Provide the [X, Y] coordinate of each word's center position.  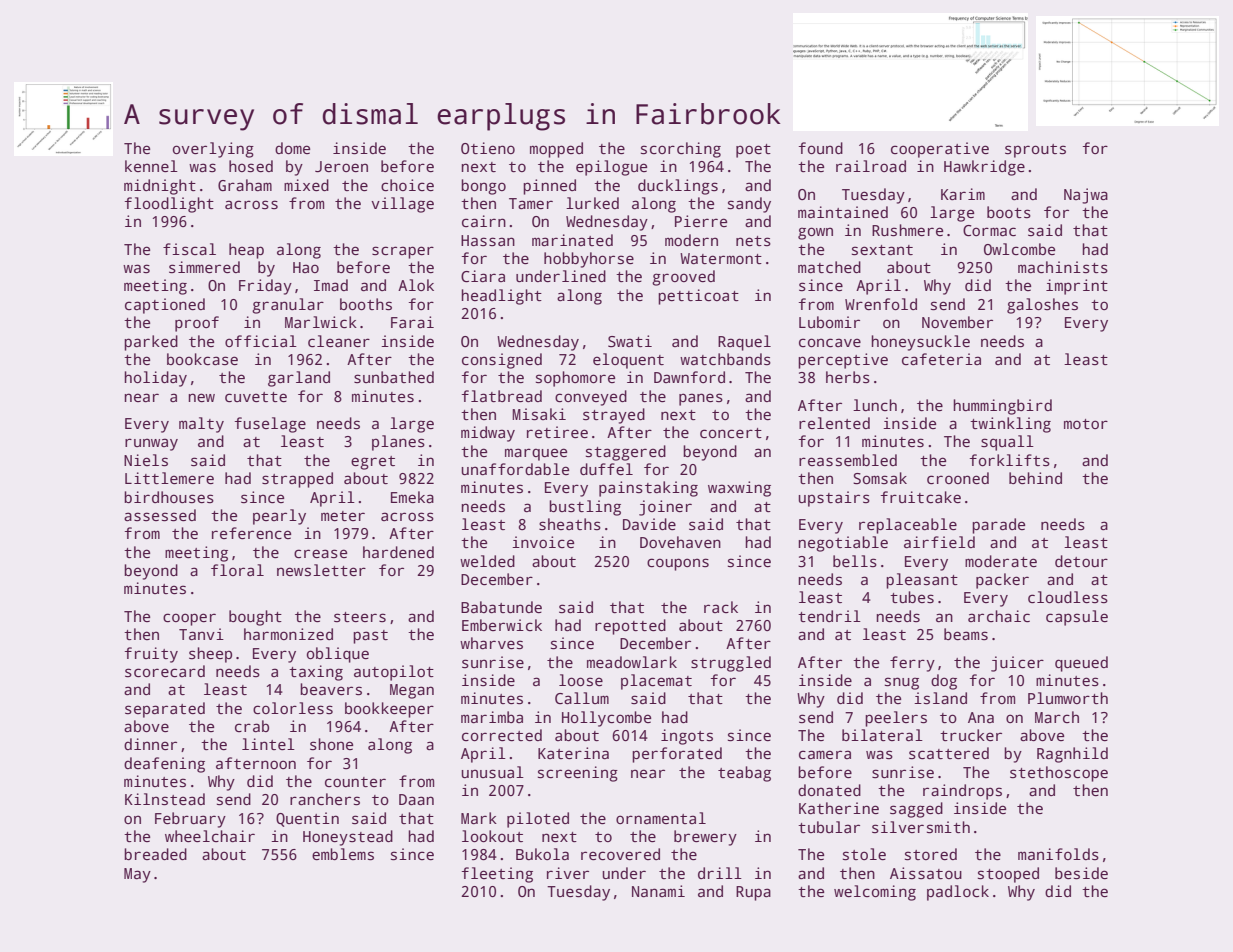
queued [1081, 664]
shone [331, 744]
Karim [963, 194]
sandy [749, 205]
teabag [744, 774]
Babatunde [501, 607]
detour [1081, 561]
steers [360, 617]
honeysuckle [921, 343]
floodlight [169, 205]
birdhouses [169, 497]
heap [246, 251]
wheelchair [210, 836]
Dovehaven [680, 542]
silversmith [921, 827]
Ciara [483, 276]
